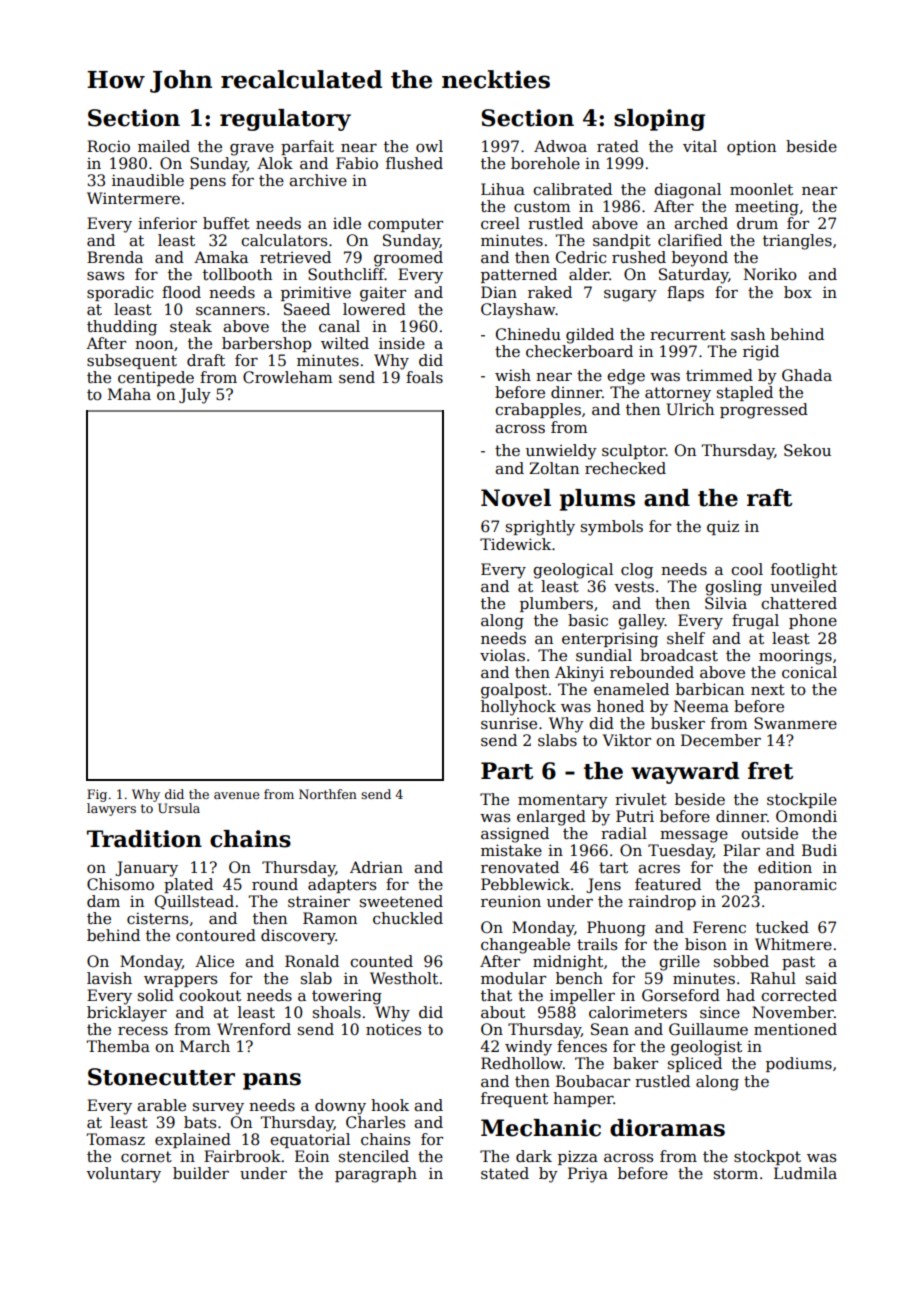 The image size is (924, 1308). I want to click on sloping, so click(659, 120).
